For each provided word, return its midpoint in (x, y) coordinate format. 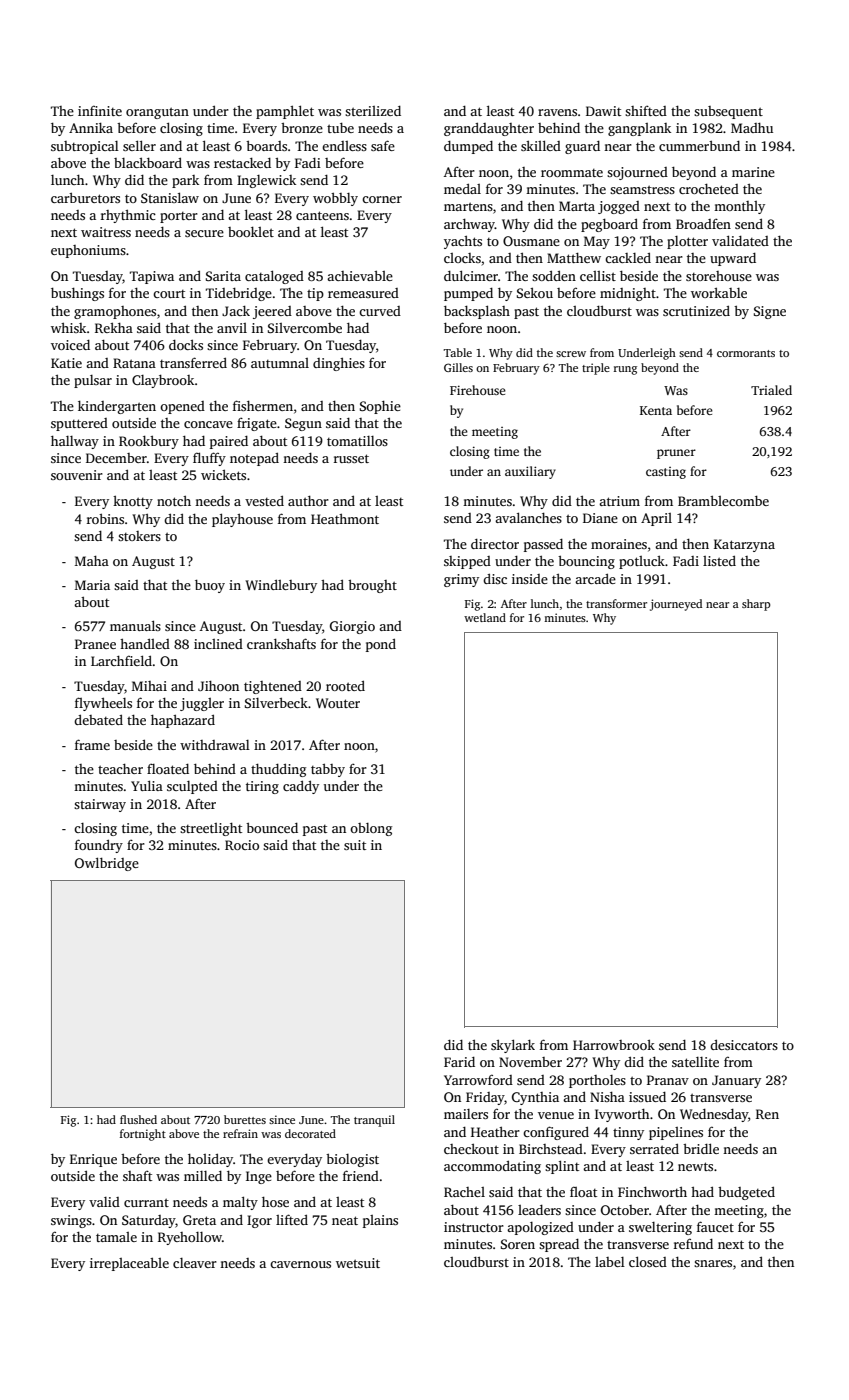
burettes (245, 1119)
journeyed (676, 605)
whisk (69, 328)
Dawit (603, 111)
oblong (371, 829)
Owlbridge (107, 864)
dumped (468, 147)
